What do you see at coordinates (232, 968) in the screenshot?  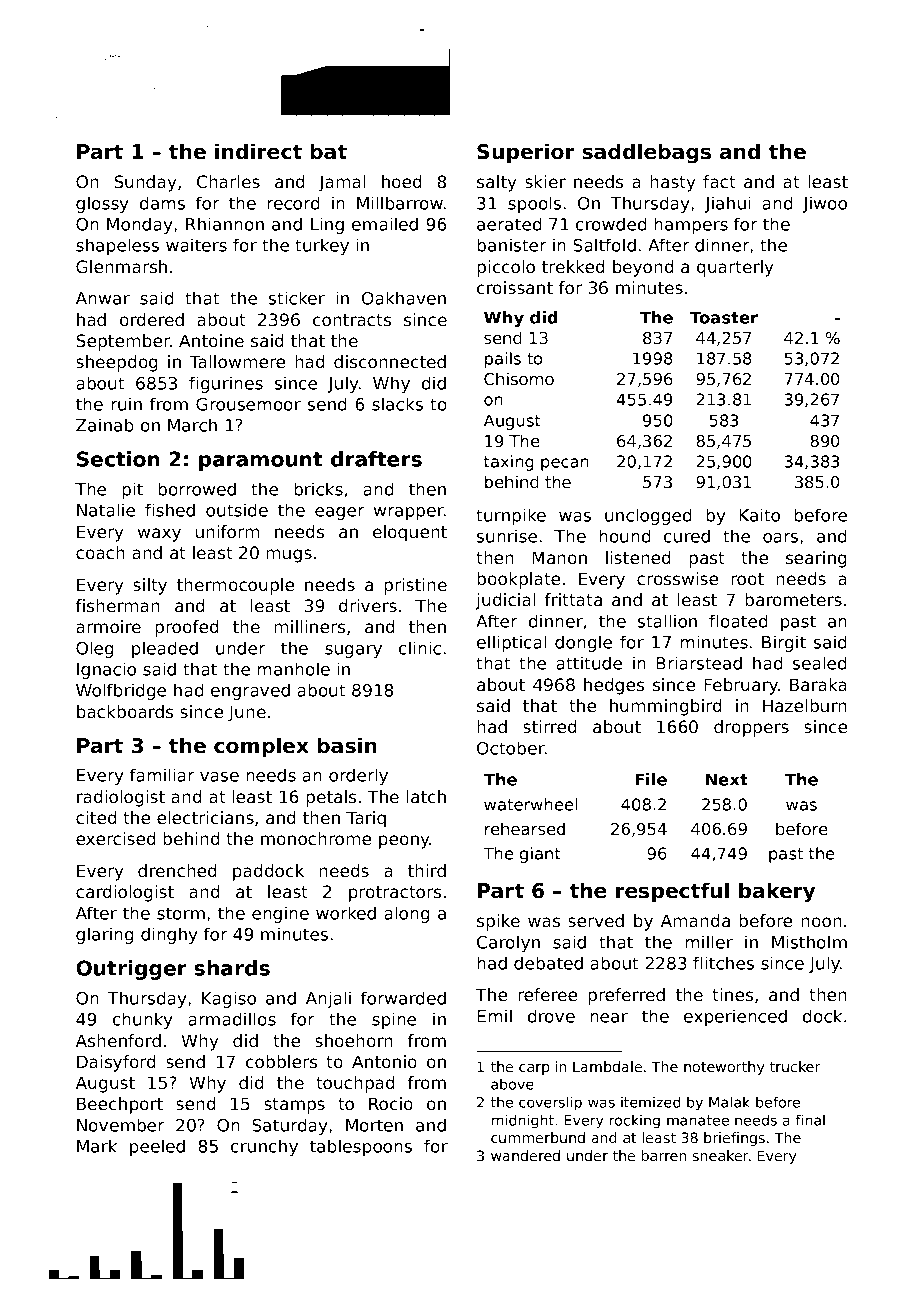 I see `shards` at bounding box center [232, 968].
